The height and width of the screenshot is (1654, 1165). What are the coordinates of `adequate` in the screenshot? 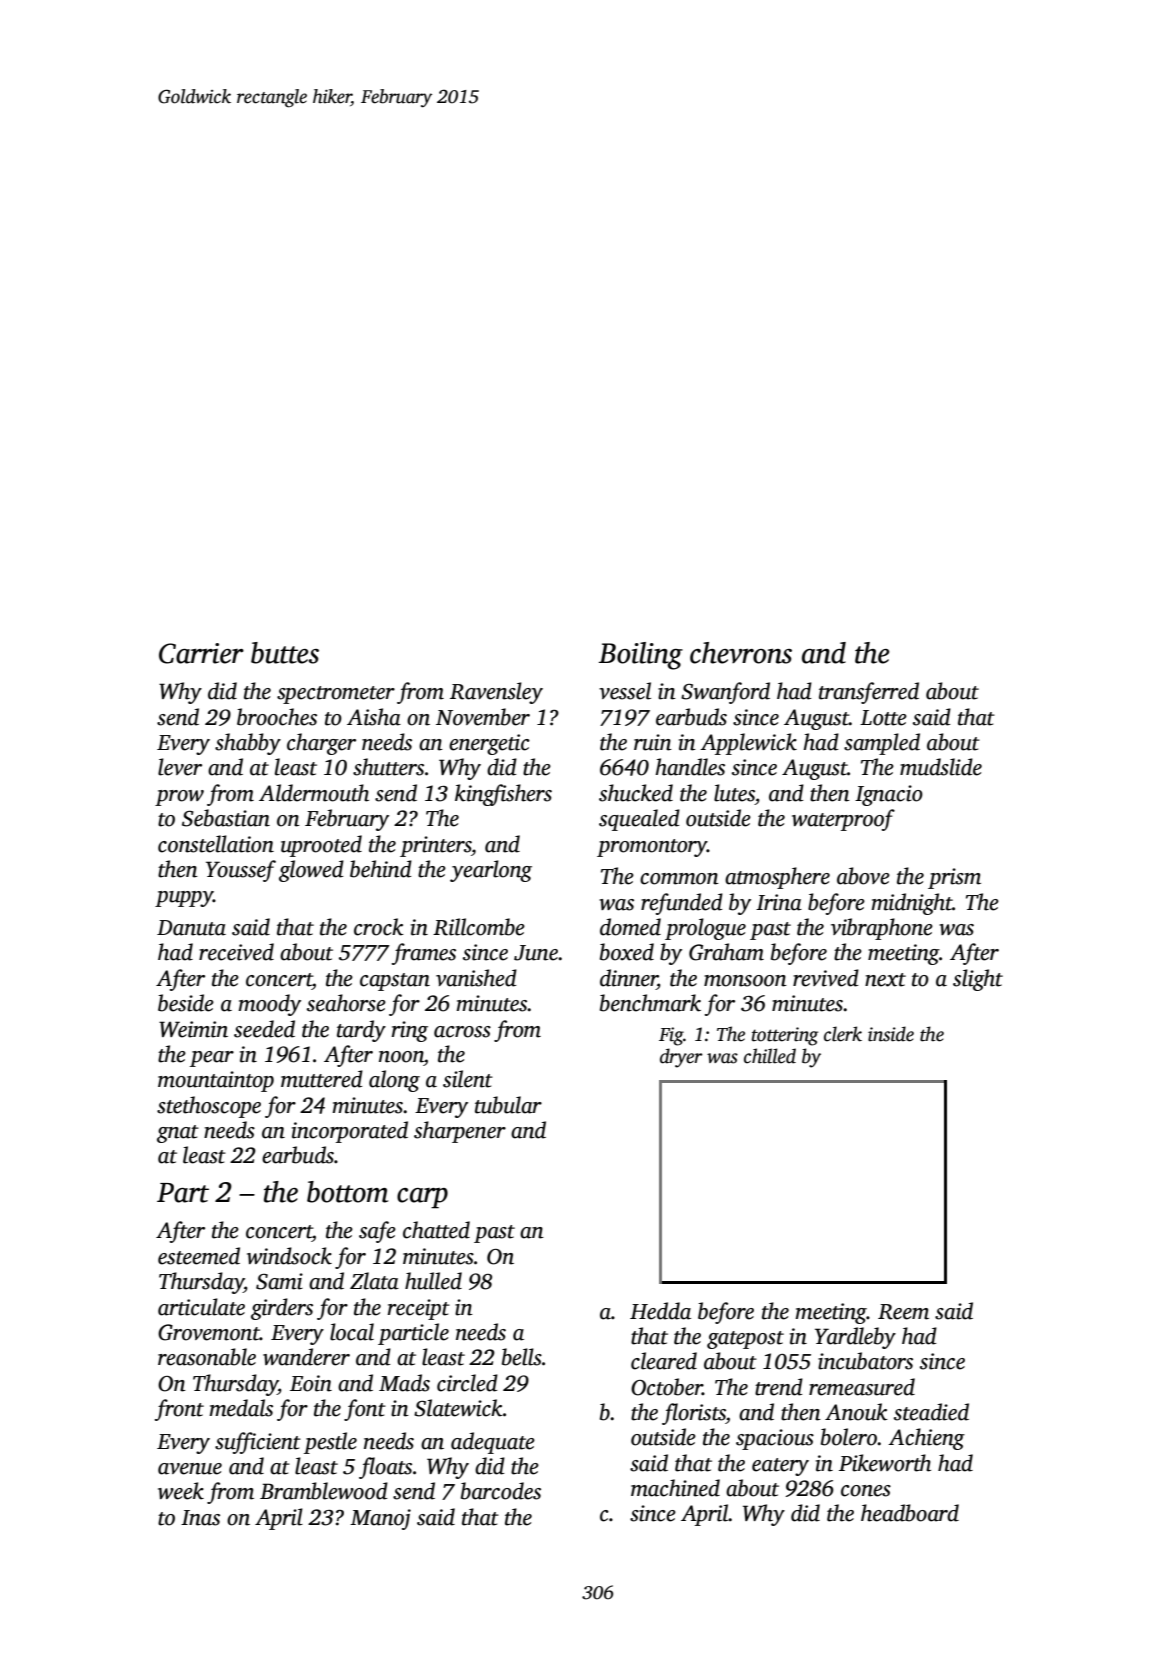 It's located at (493, 1443).
